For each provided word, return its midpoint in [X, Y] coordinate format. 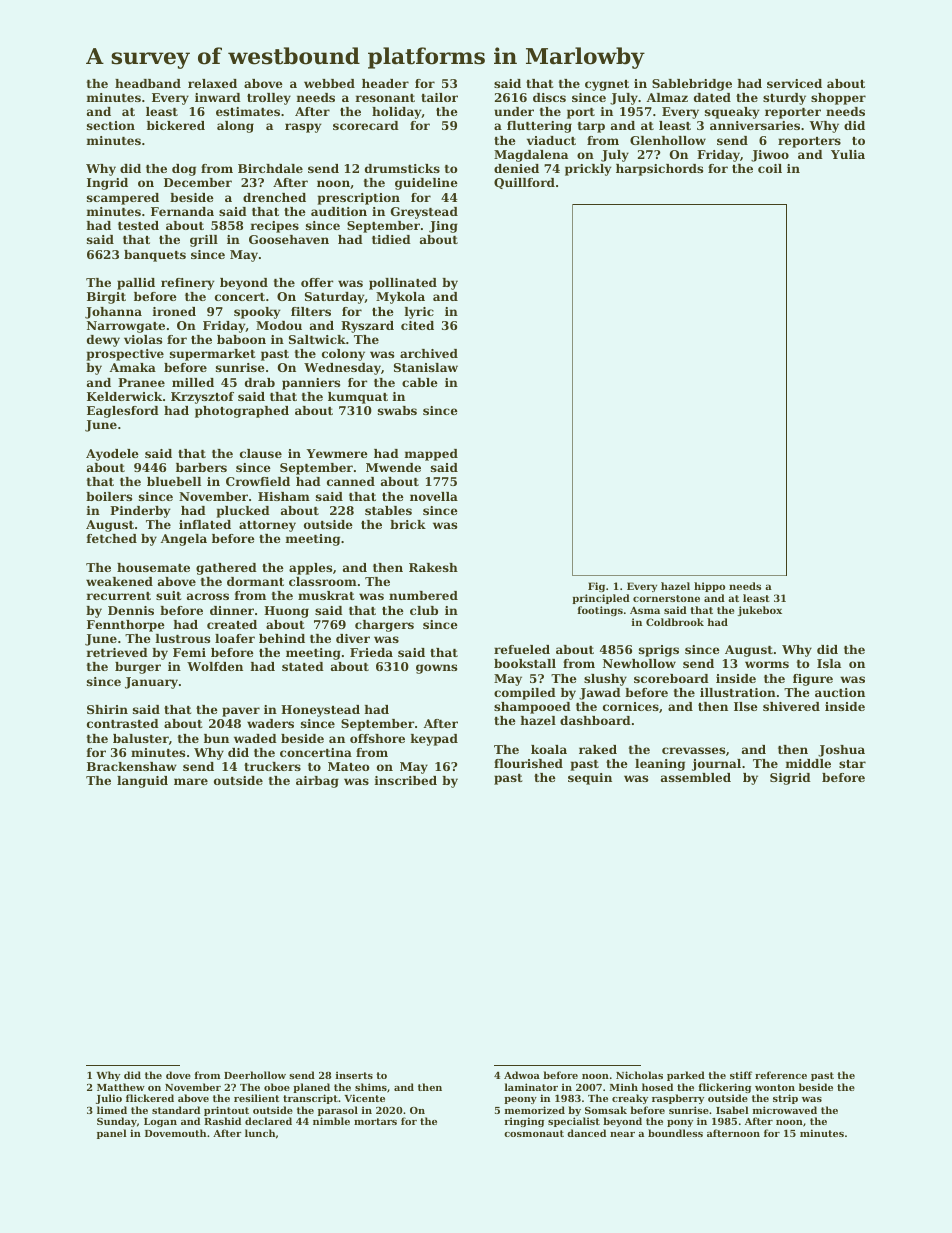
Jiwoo [770, 156]
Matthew [121, 1087]
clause [261, 453]
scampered [123, 199]
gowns [436, 669]
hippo [709, 587]
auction [840, 692]
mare [191, 781]
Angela [184, 540]
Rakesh [433, 567]
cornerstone [666, 598]
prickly [588, 170]
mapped [431, 455]
